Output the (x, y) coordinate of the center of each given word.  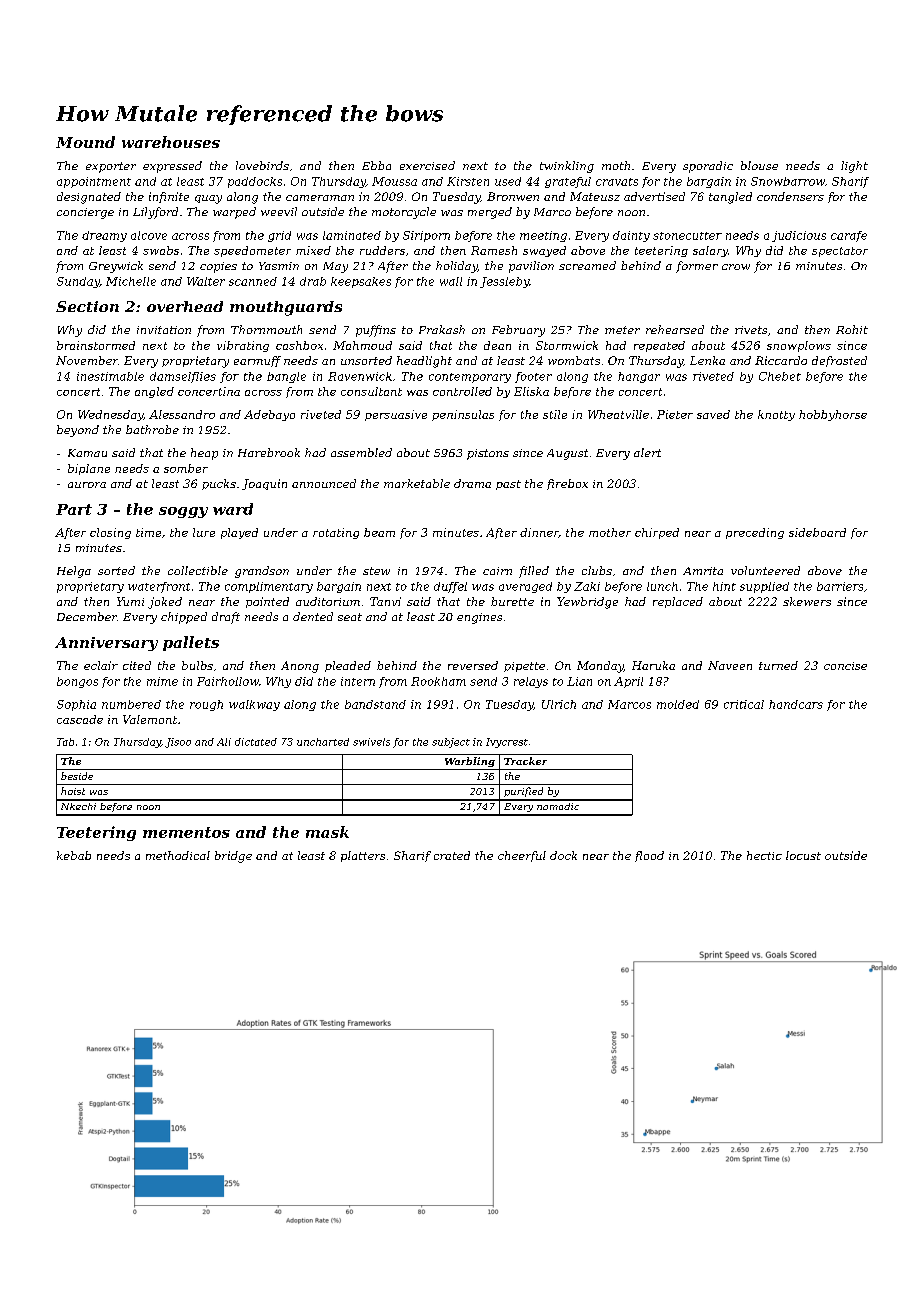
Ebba (376, 165)
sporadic (708, 167)
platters (363, 856)
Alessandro (182, 414)
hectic (764, 855)
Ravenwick (360, 376)
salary (710, 251)
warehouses (171, 142)
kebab (74, 855)
